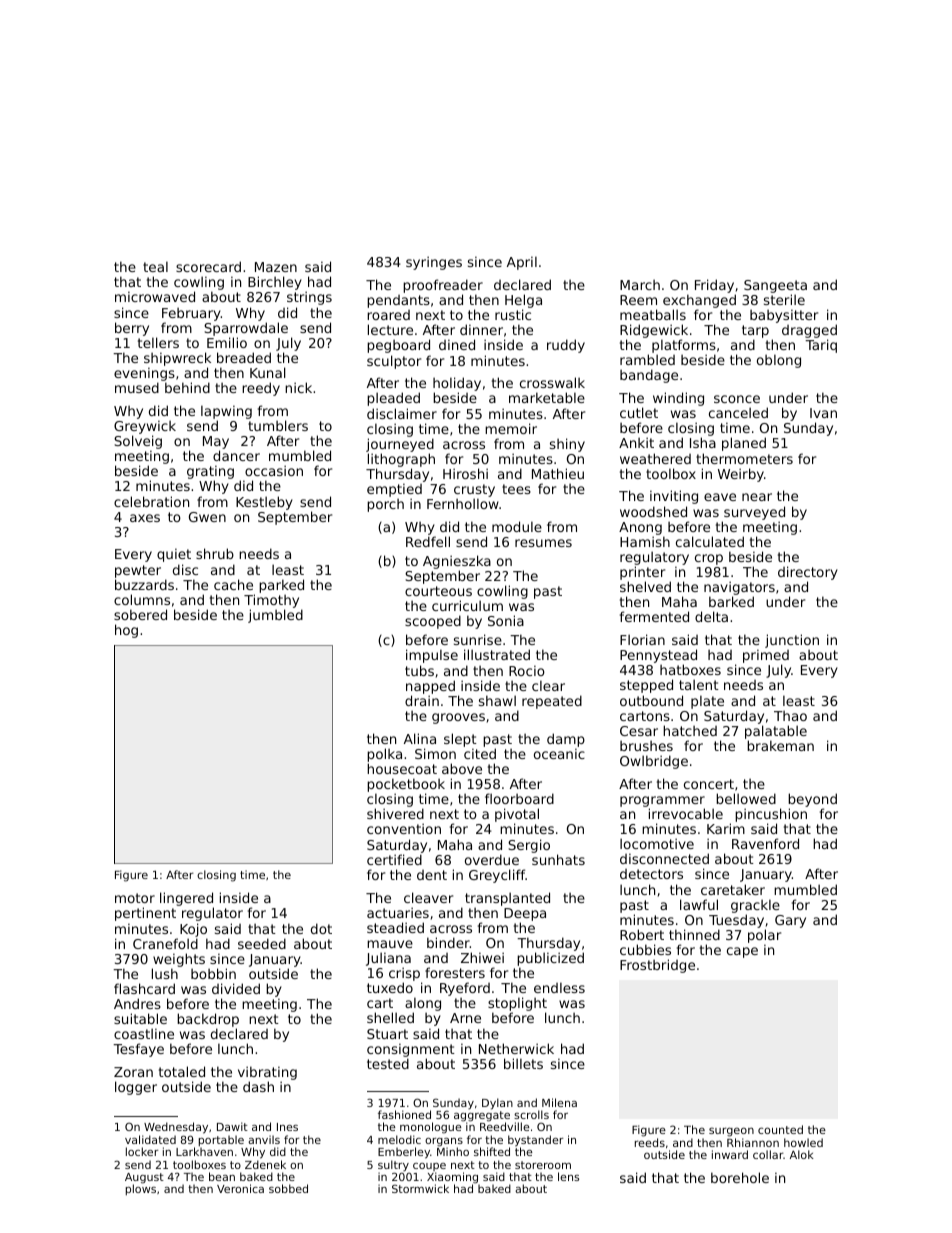 The width and height of the image is (952, 1233). Describe the element at coordinates (458, 718) in the image. I see `grooves` at that location.
